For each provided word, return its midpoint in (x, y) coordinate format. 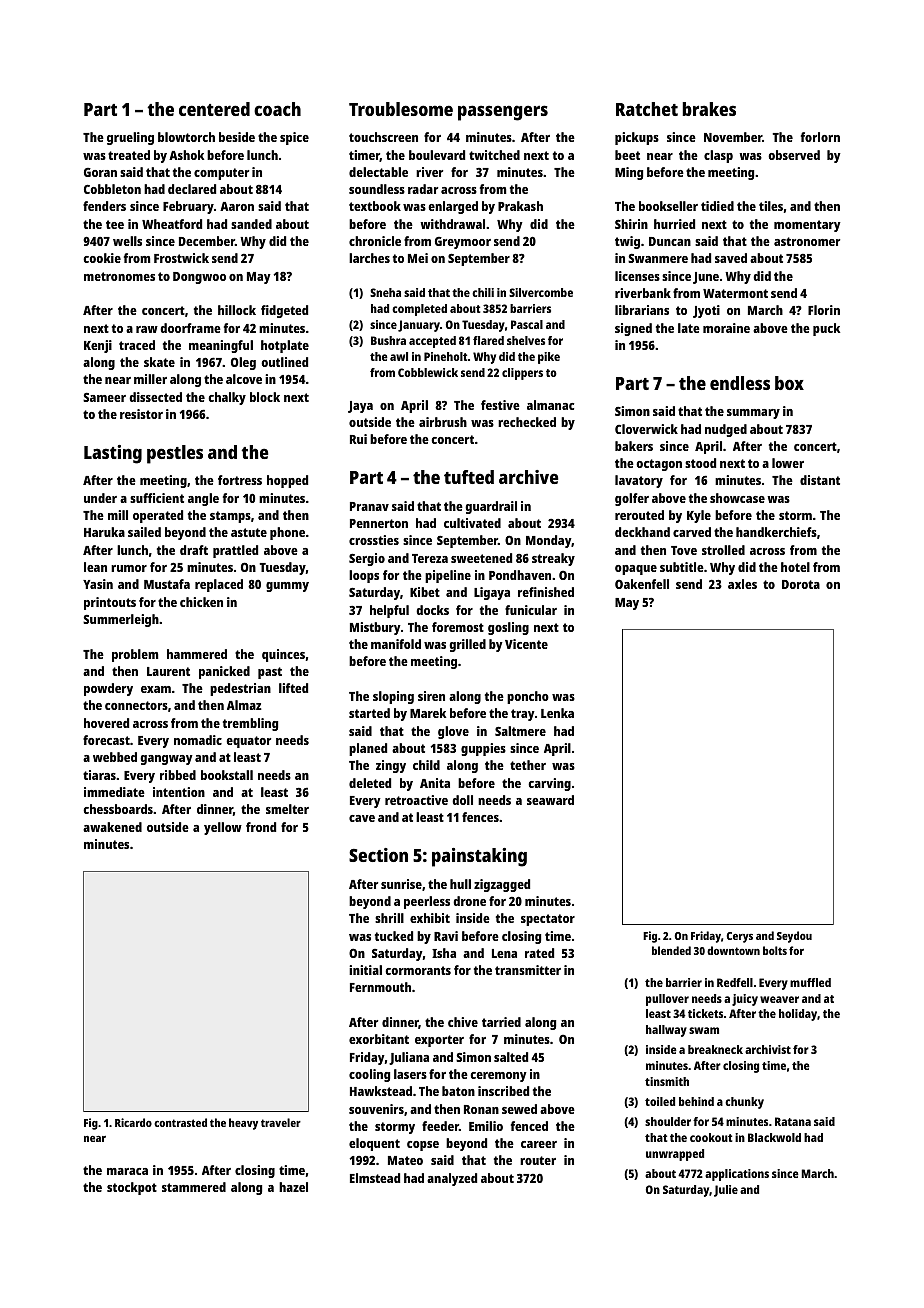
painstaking (479, 857)
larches (369, 258)
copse (423, 1146)
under (100, 498)
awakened (112, 827)
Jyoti (706, 311)
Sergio (367, 559)
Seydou (794, 937)
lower (788, 463)
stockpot (132, 1188)
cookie (102, 258)
